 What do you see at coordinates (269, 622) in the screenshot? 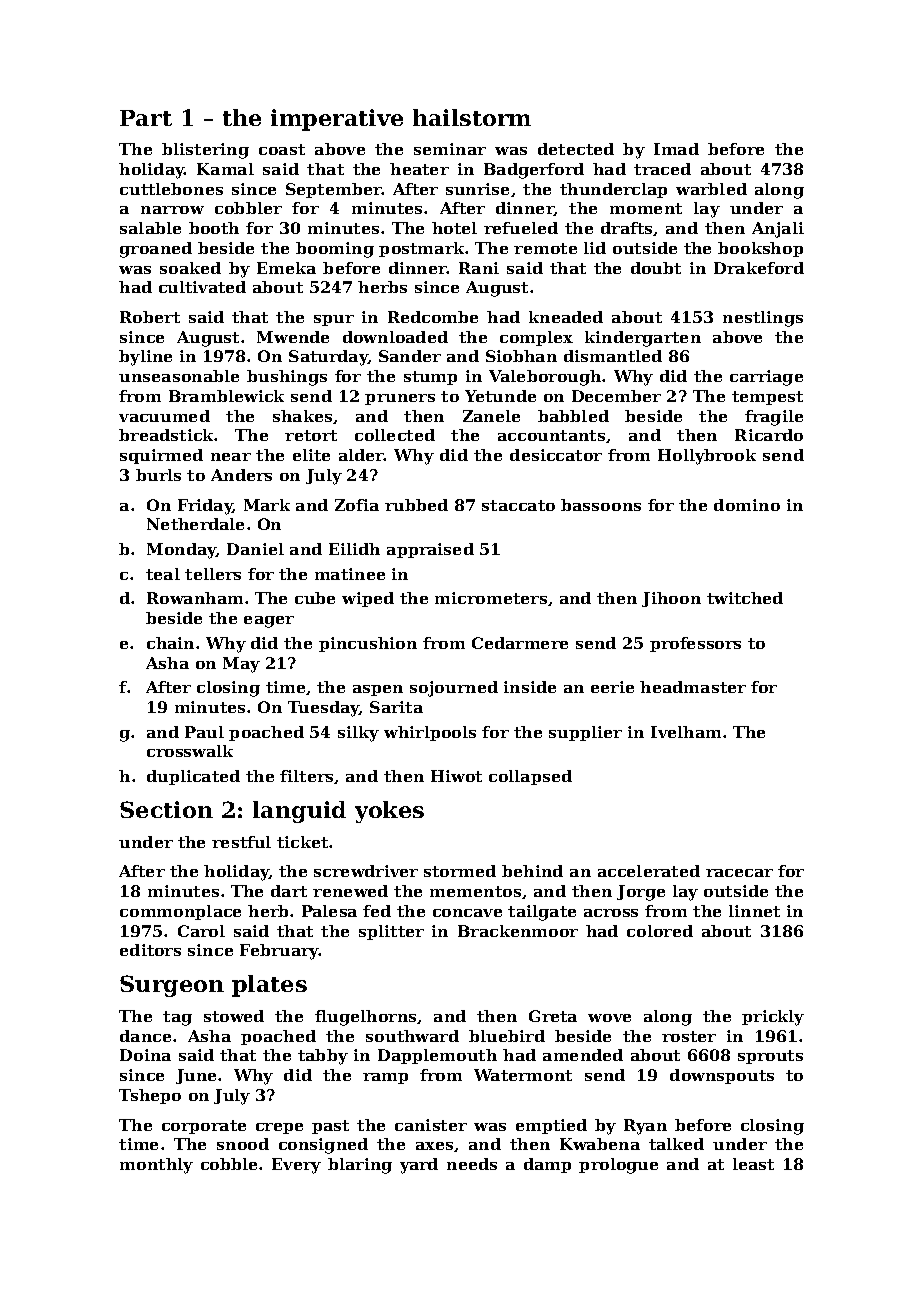
I see `eager` at bounding box center [269, 622].
